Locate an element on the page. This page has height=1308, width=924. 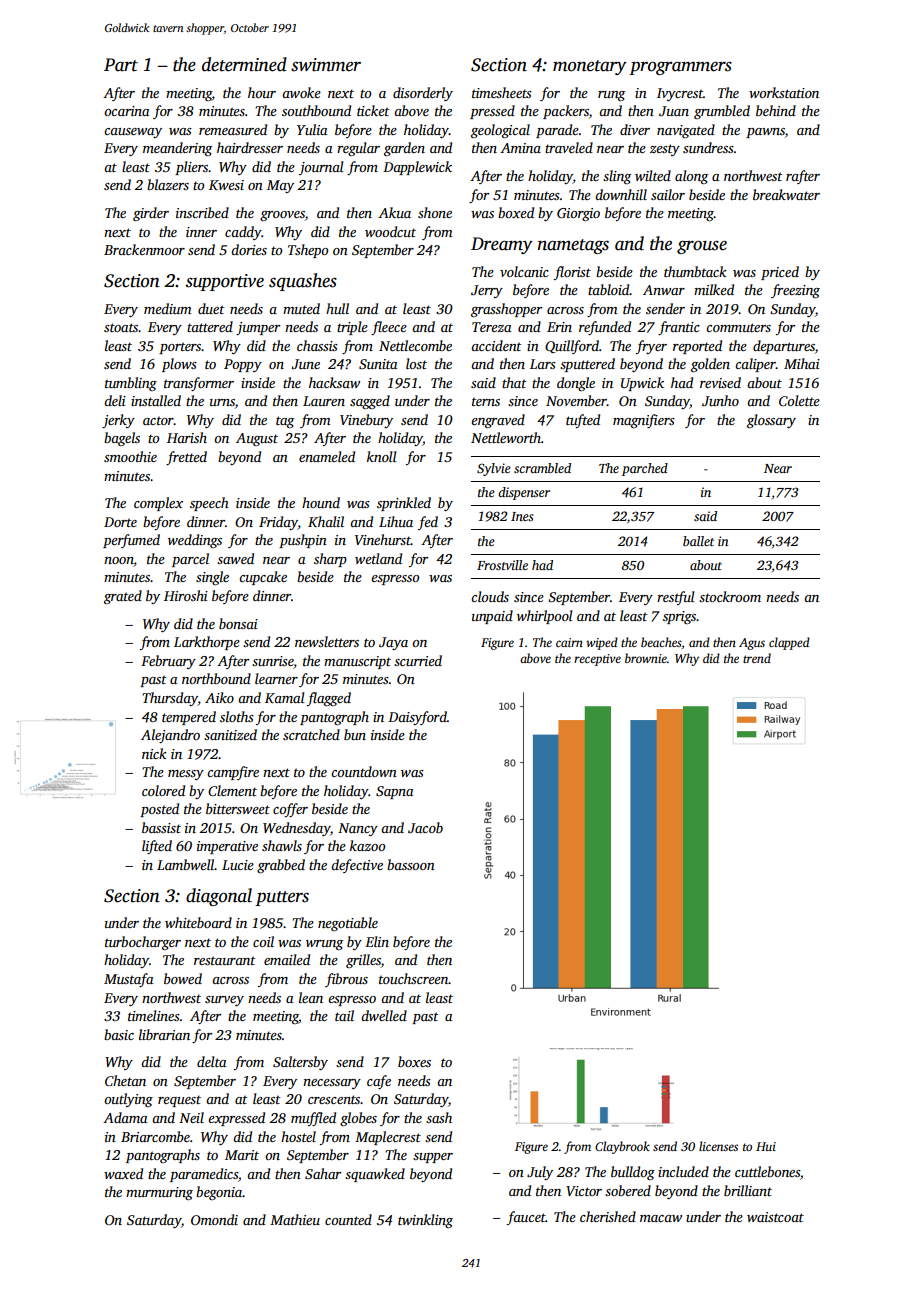
monetary is located at coordinates (590, 67).
